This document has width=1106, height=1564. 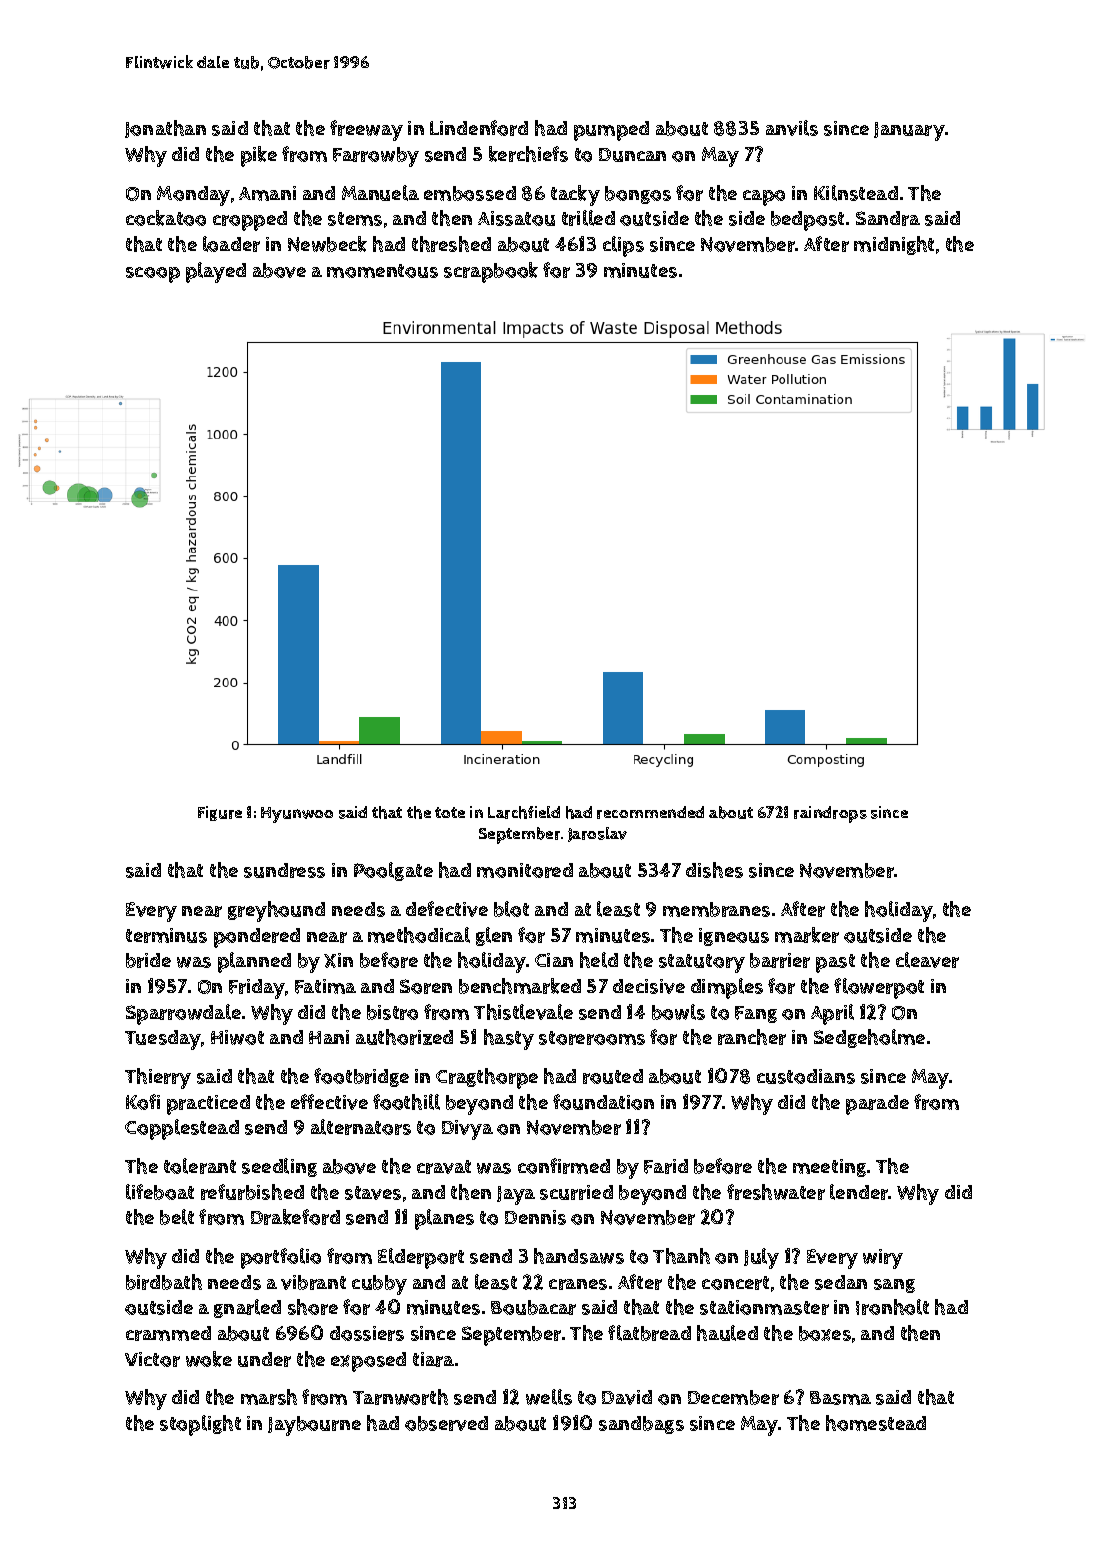 What do you see at coordinates (603, 1102) in the document?
I see `foundation` at bounding box center [603, 1102].
